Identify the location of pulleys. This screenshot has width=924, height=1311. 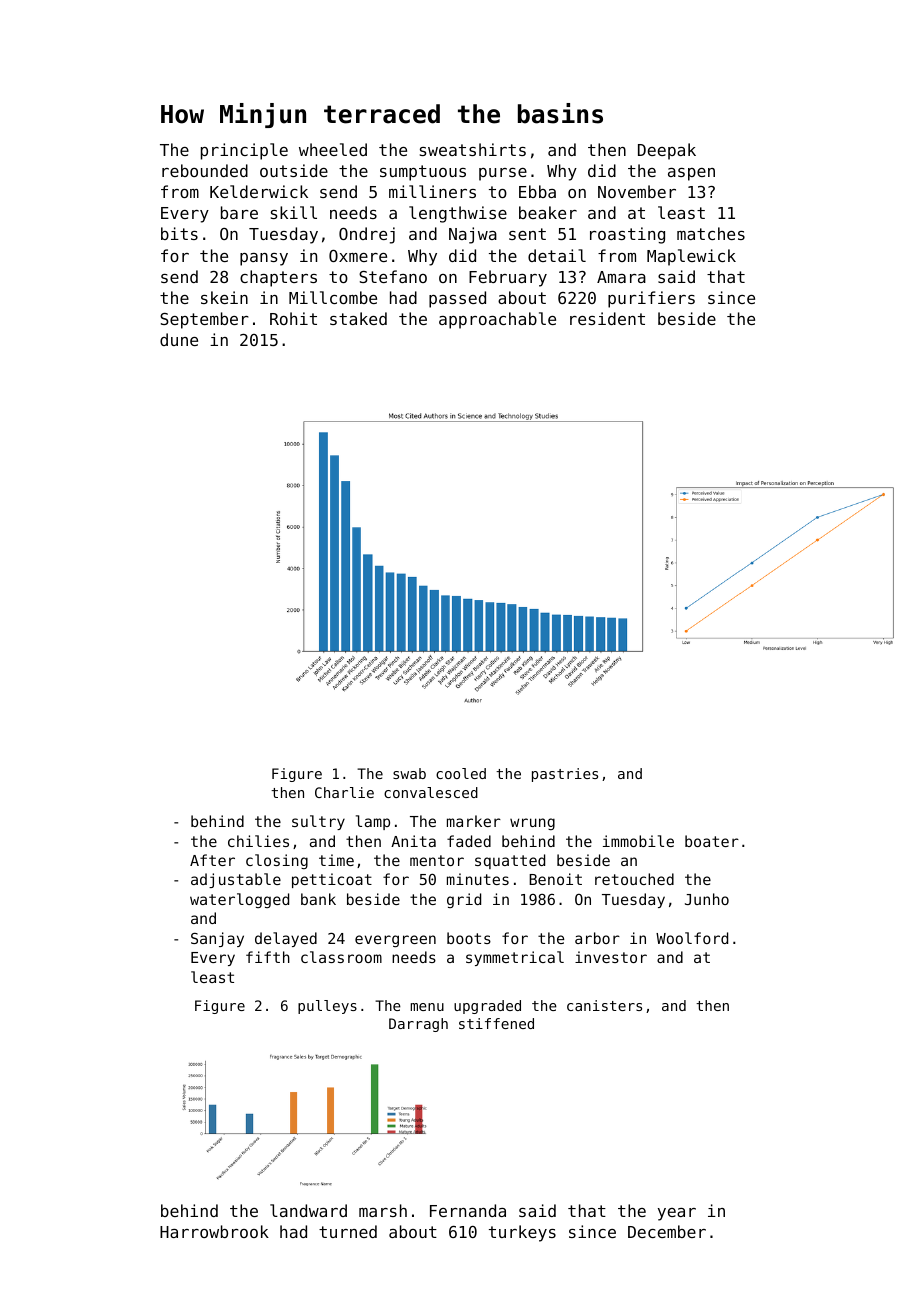
(327, 1007).
